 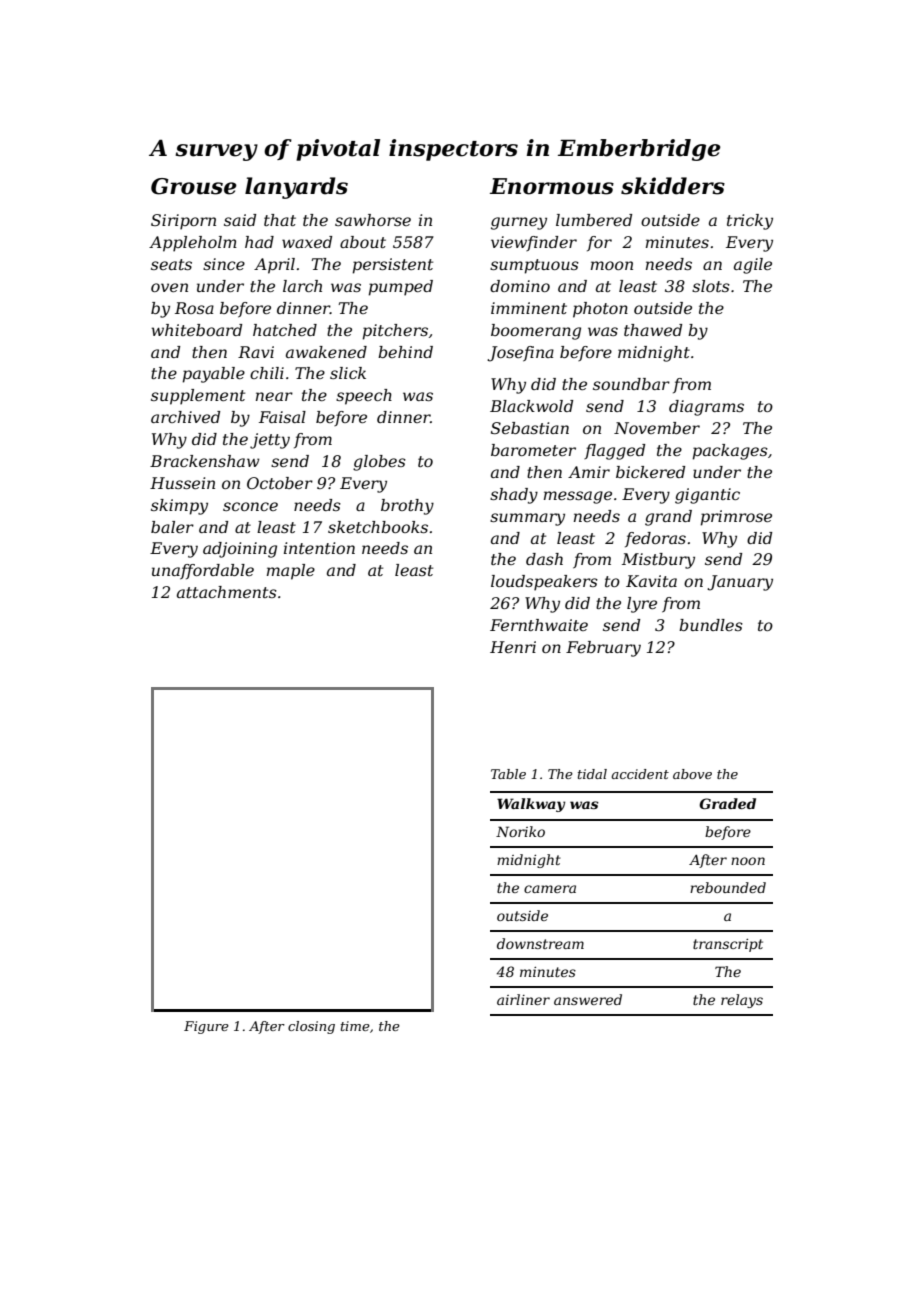 I want to click on downstream, so click(x=540, y=943).
